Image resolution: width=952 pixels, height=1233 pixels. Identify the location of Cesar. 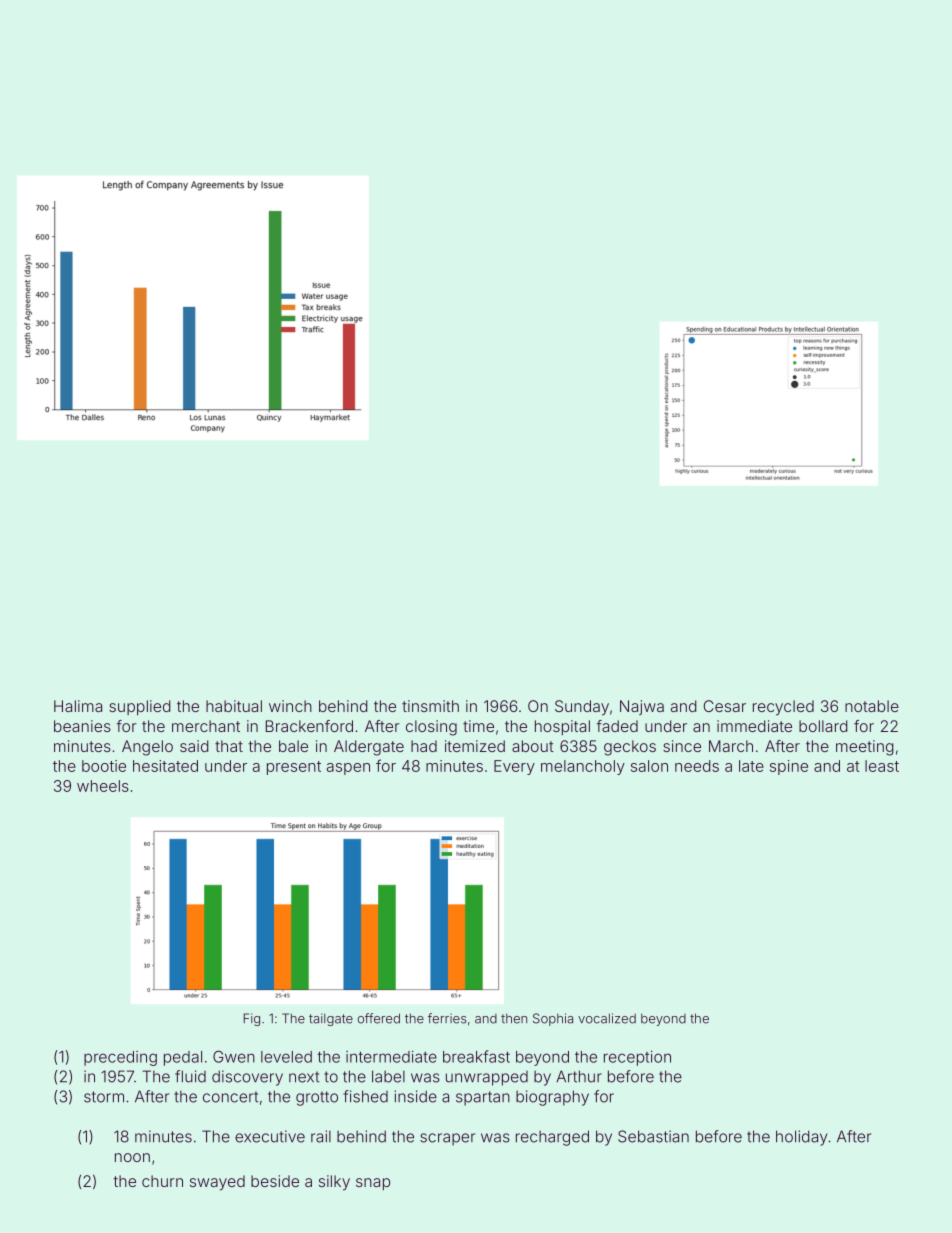
(725, 706).
